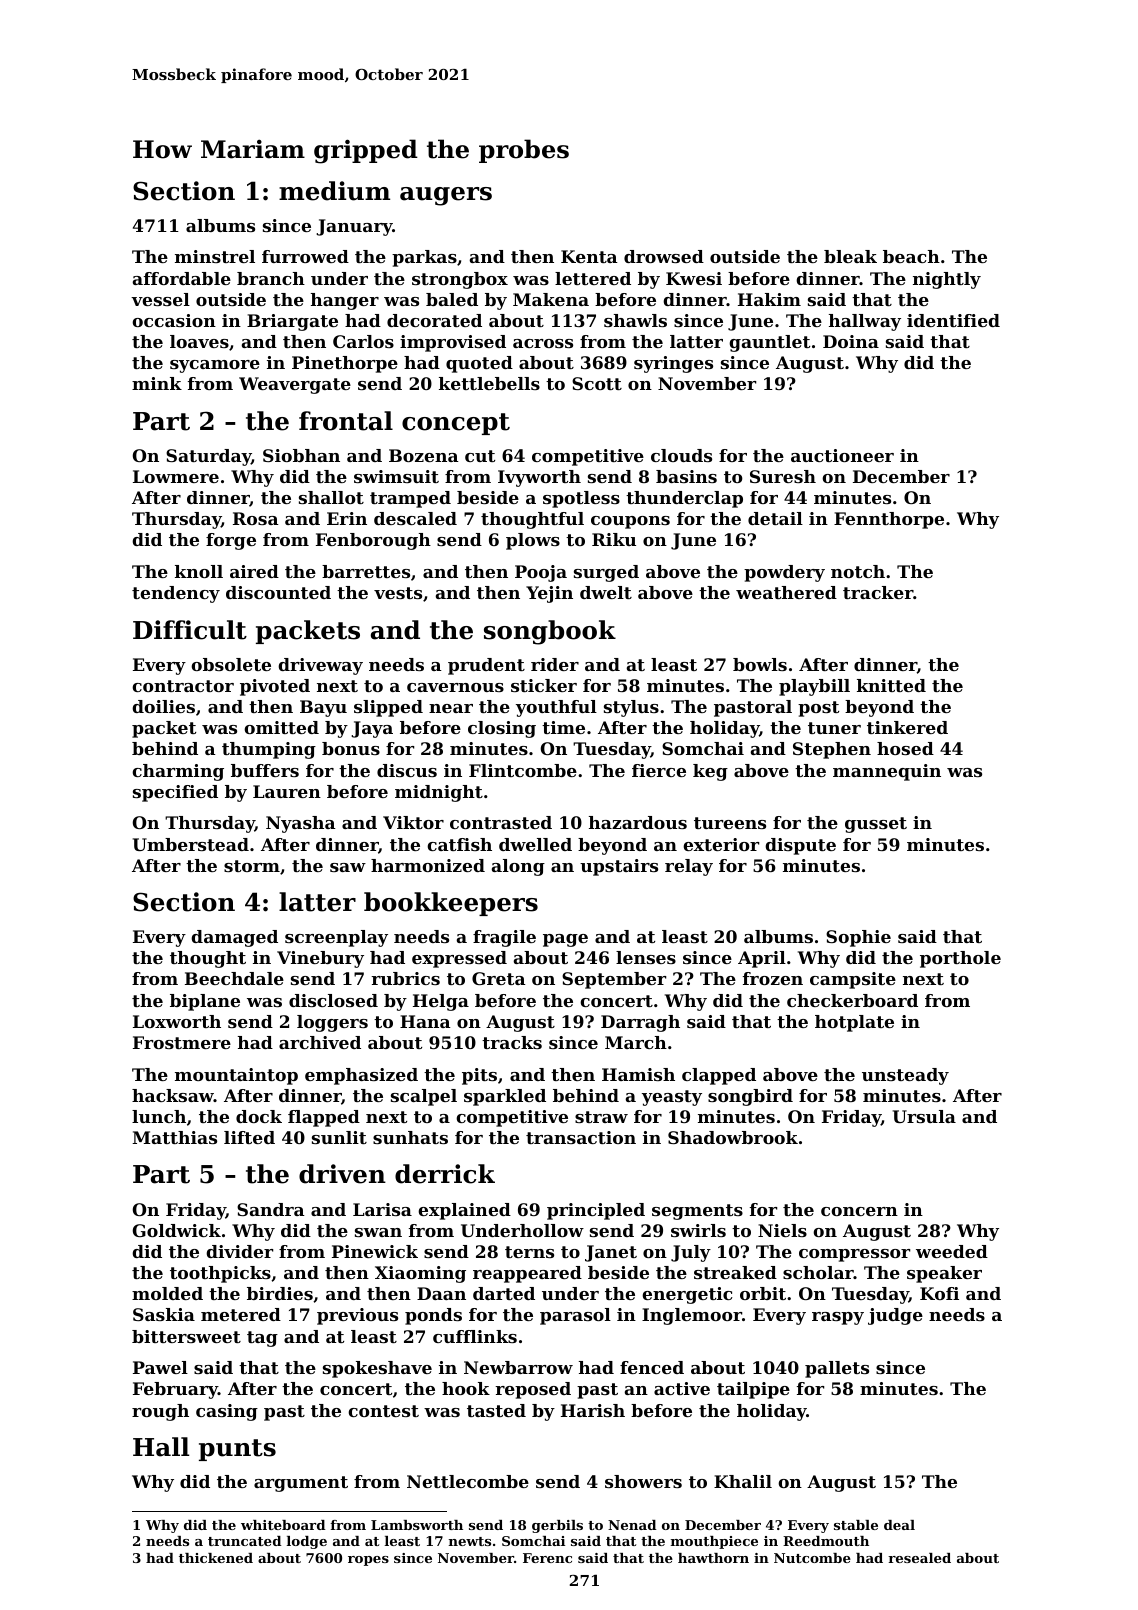  Describe the element at coordinates (280, 1293) in the image. I see `birdies` at that location.
